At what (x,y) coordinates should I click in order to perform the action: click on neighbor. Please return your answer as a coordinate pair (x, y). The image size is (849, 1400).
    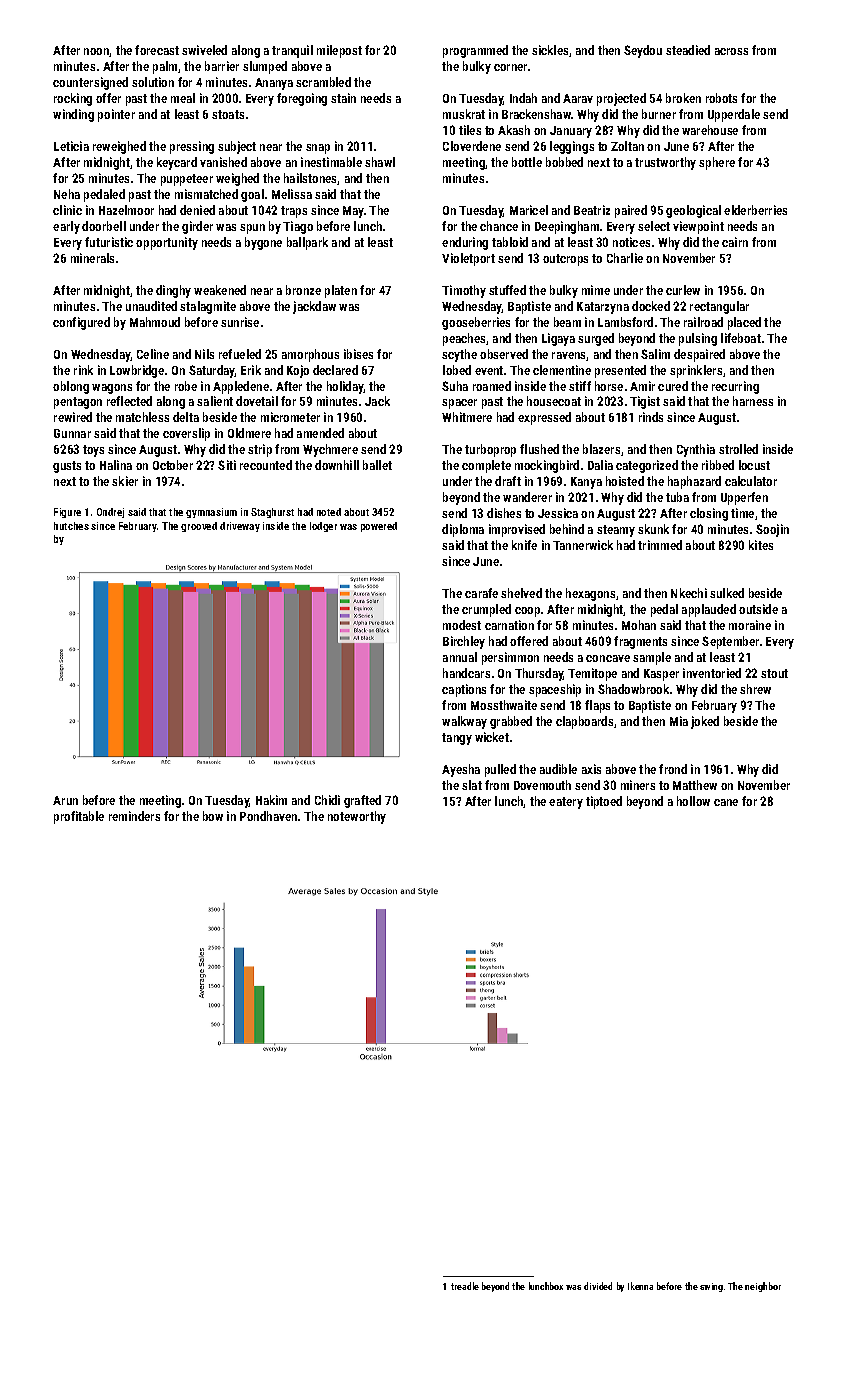
    Looking at the image, I should click on (763, 1287).
